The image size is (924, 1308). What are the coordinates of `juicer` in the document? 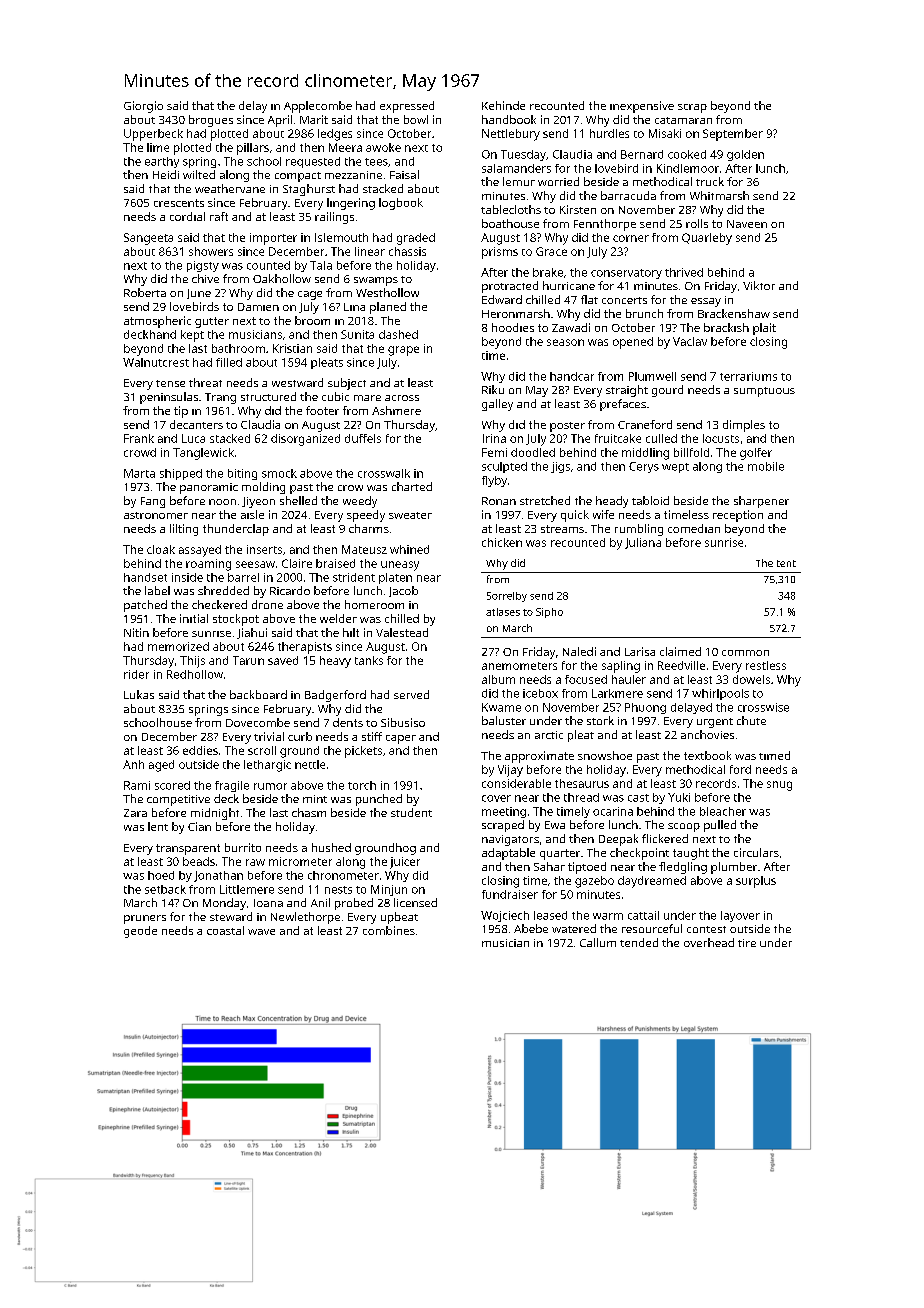 It's located at (405, 863).
